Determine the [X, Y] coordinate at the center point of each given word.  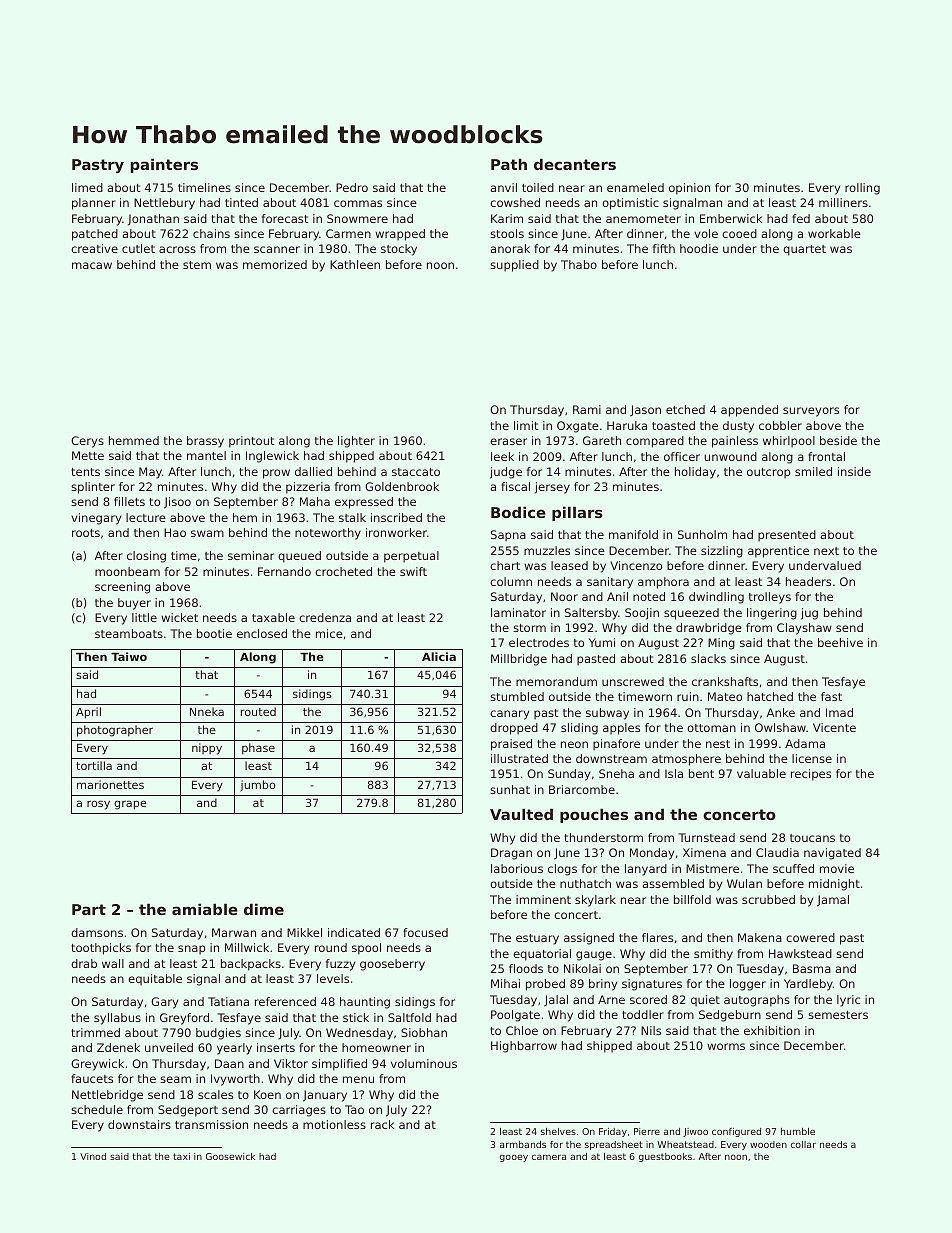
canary [509, 715]
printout [252, 442]
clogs [562, 870]
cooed [739, 233]
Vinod [93, 1156]
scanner [277, 249]
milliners [843, 202]
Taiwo [129, 656]
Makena [760, 937]
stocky [399, 250]
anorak [510, 248]
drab [84, 963]
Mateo [725, 696]
